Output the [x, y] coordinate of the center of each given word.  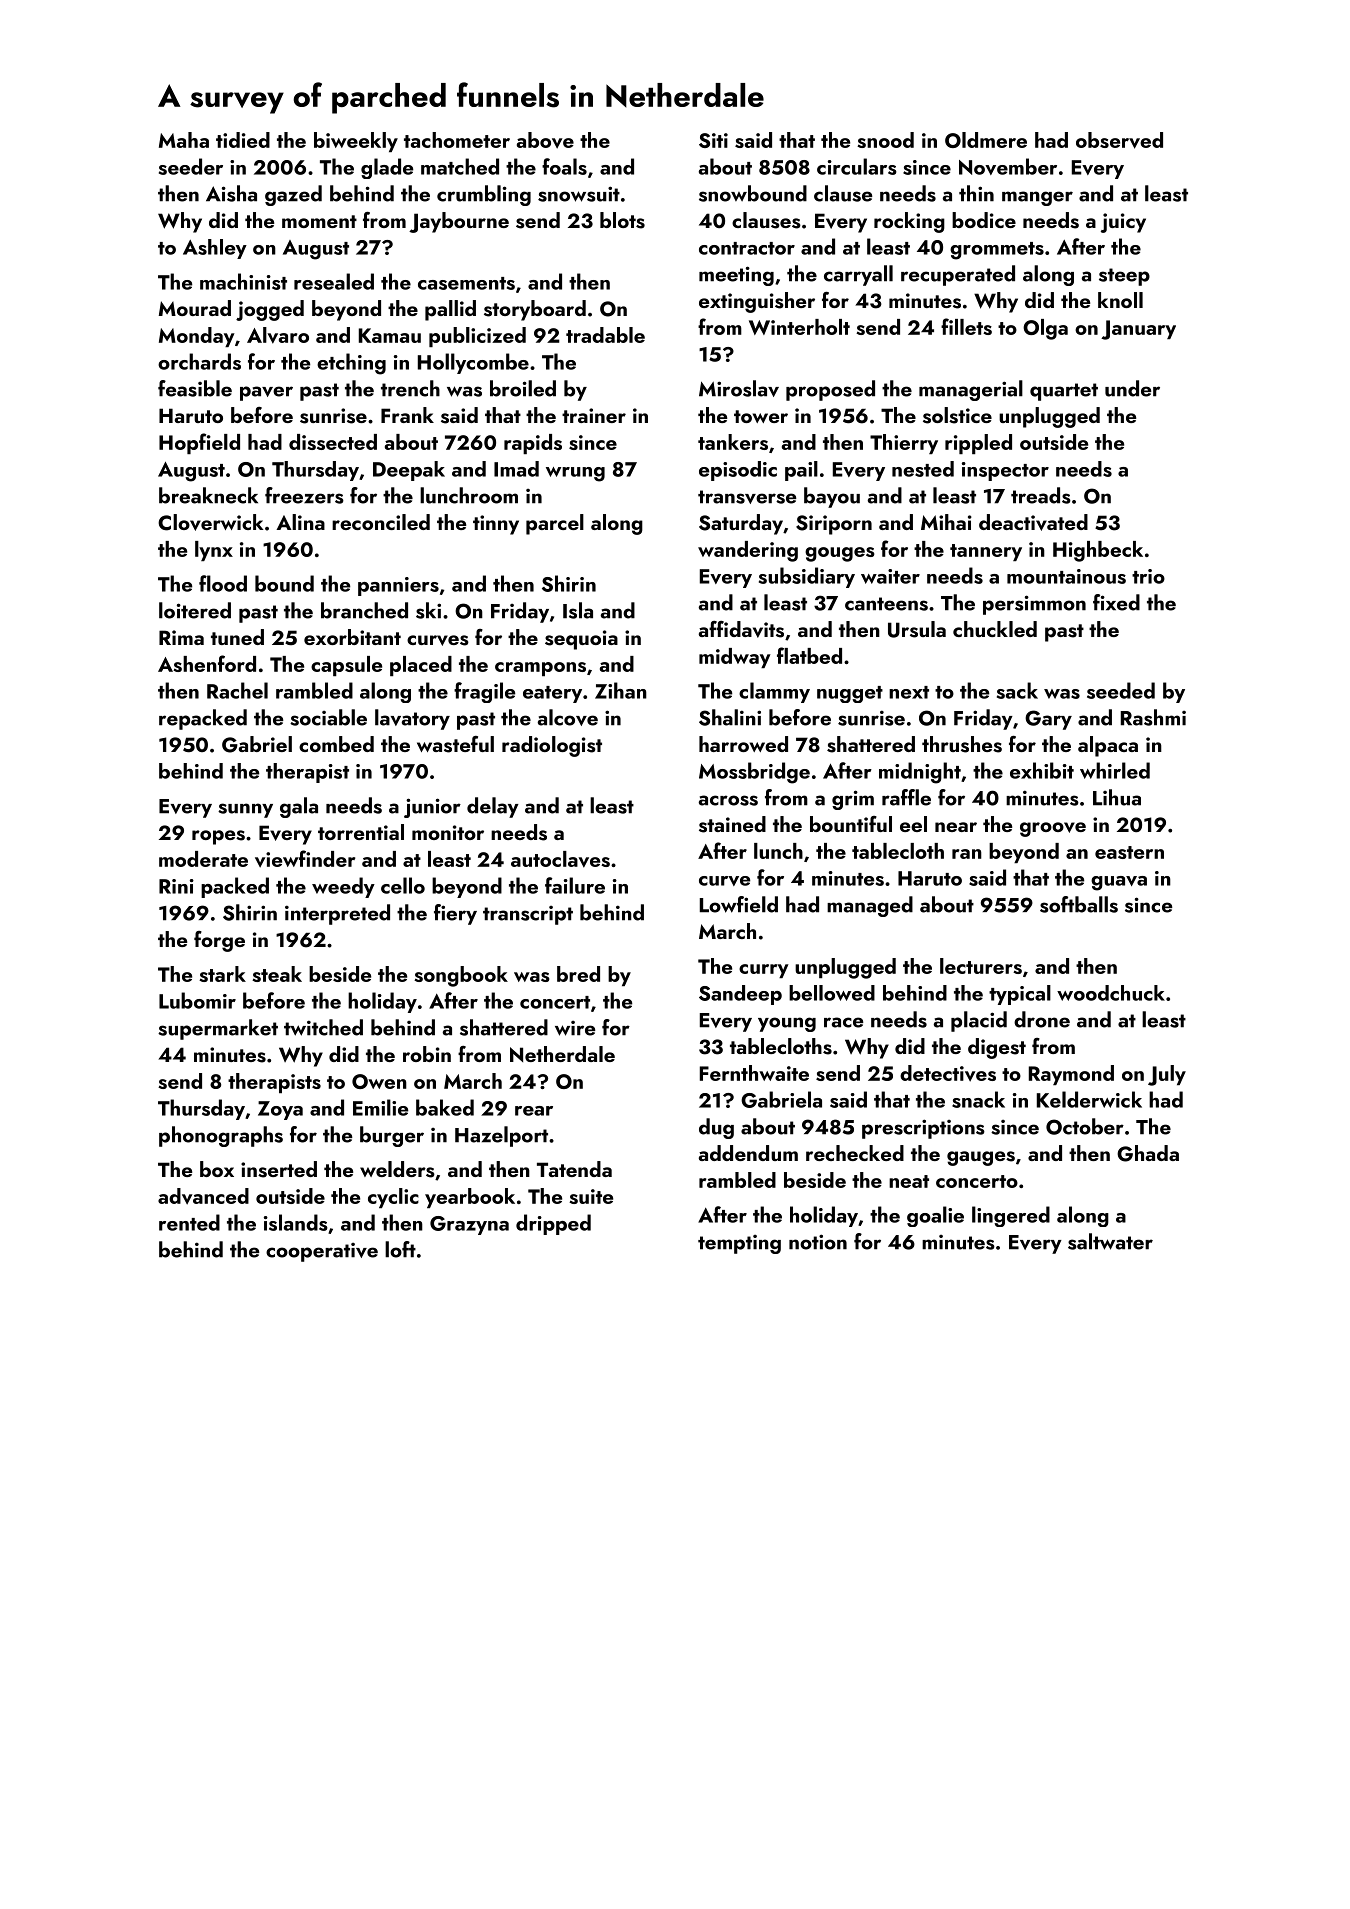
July [1167, 1075]
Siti [713, 140]
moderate [203, 859]
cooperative [322, 1252]
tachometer [457, 140]
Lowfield [739, 904]
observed [1119, 140]
